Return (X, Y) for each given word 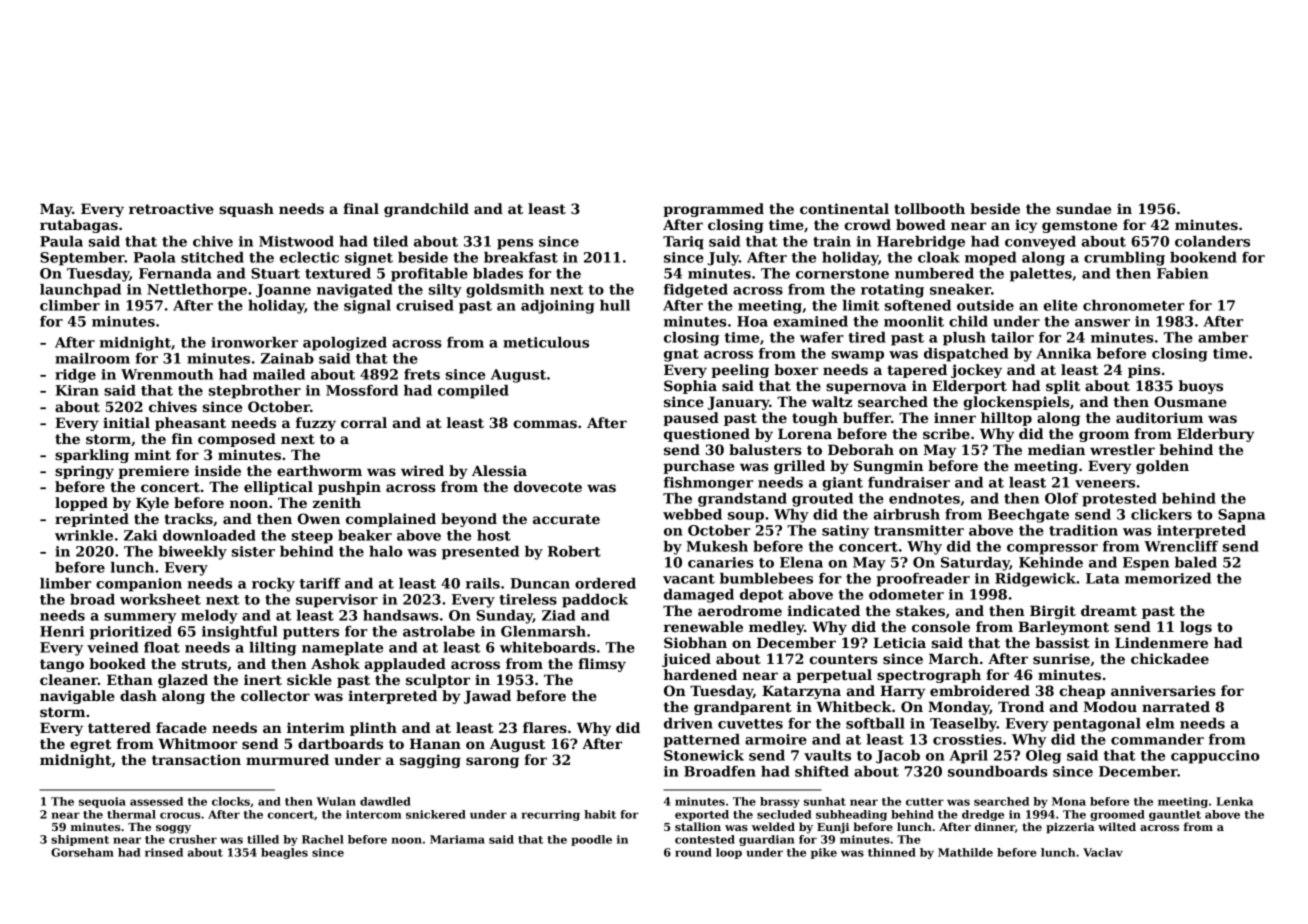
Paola (154, 257)
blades (498, 273)
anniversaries (1163, 690)
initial (126, 422)
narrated (1176, 706)
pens (515, 244)
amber (1223, 337)
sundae (1083, 208)
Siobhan (695, 642)
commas (545, 424)
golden (1162, 467)
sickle (309, 679)
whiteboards (548, 647)
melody (209, 617)
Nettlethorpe (197, 291)
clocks (231, 801)
